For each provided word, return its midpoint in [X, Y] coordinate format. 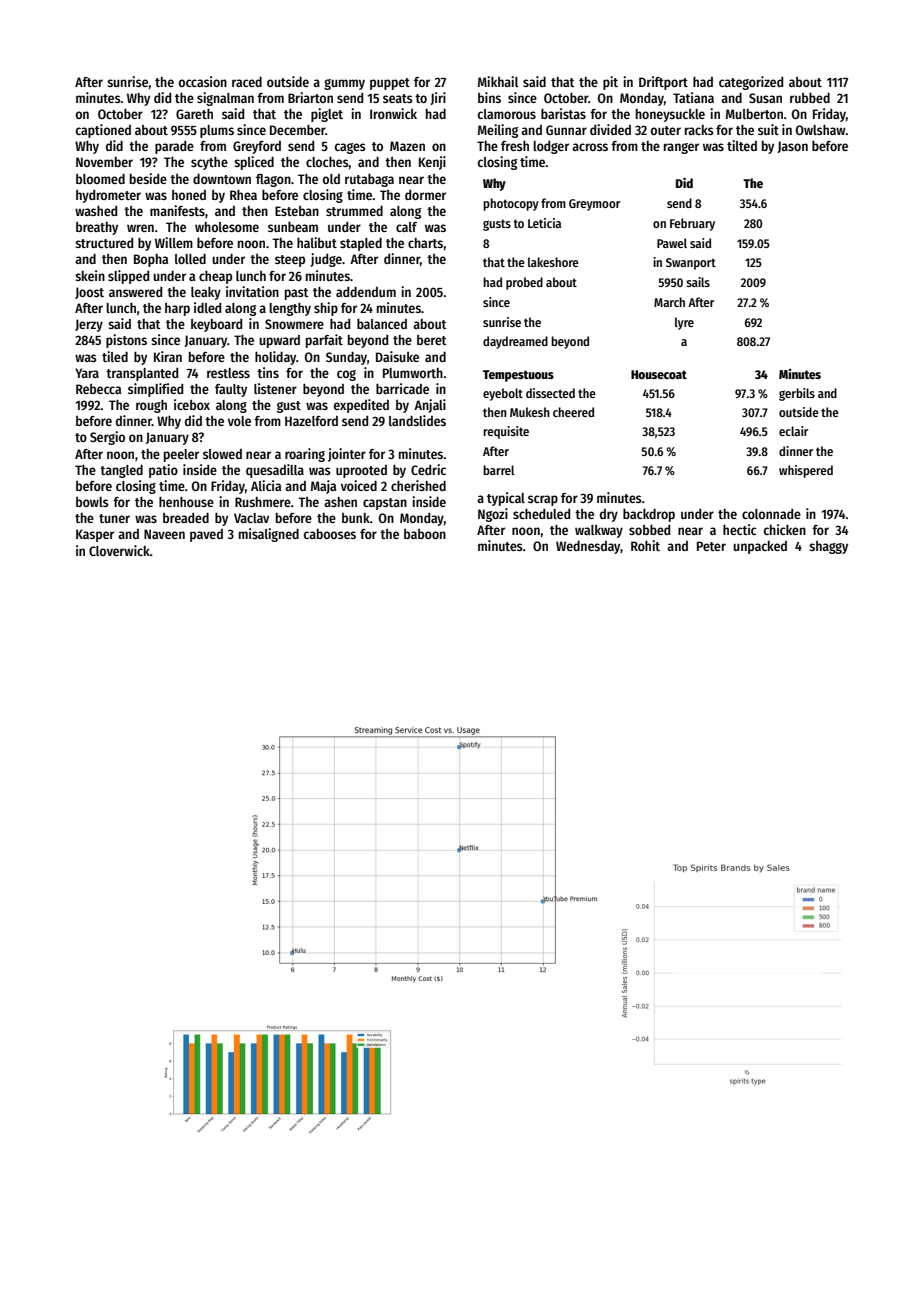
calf [406, 227]
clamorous [507, 114]
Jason [792, 147]
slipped [128, 277]
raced [247, 82]
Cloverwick [119, 550]
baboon [425, 534]
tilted [742, 145]
